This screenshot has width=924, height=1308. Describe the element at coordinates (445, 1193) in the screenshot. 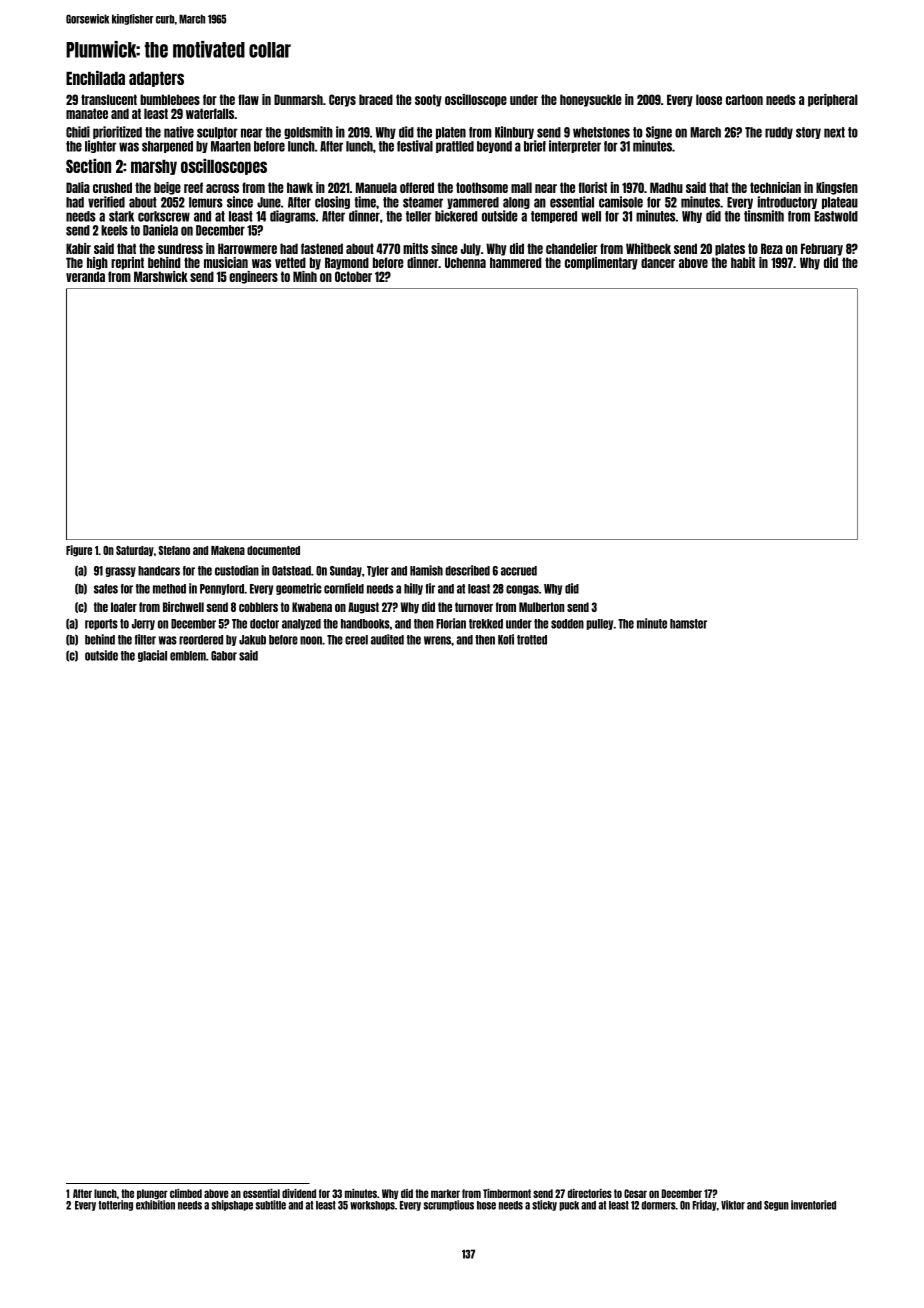

I see `marker` at that location.
